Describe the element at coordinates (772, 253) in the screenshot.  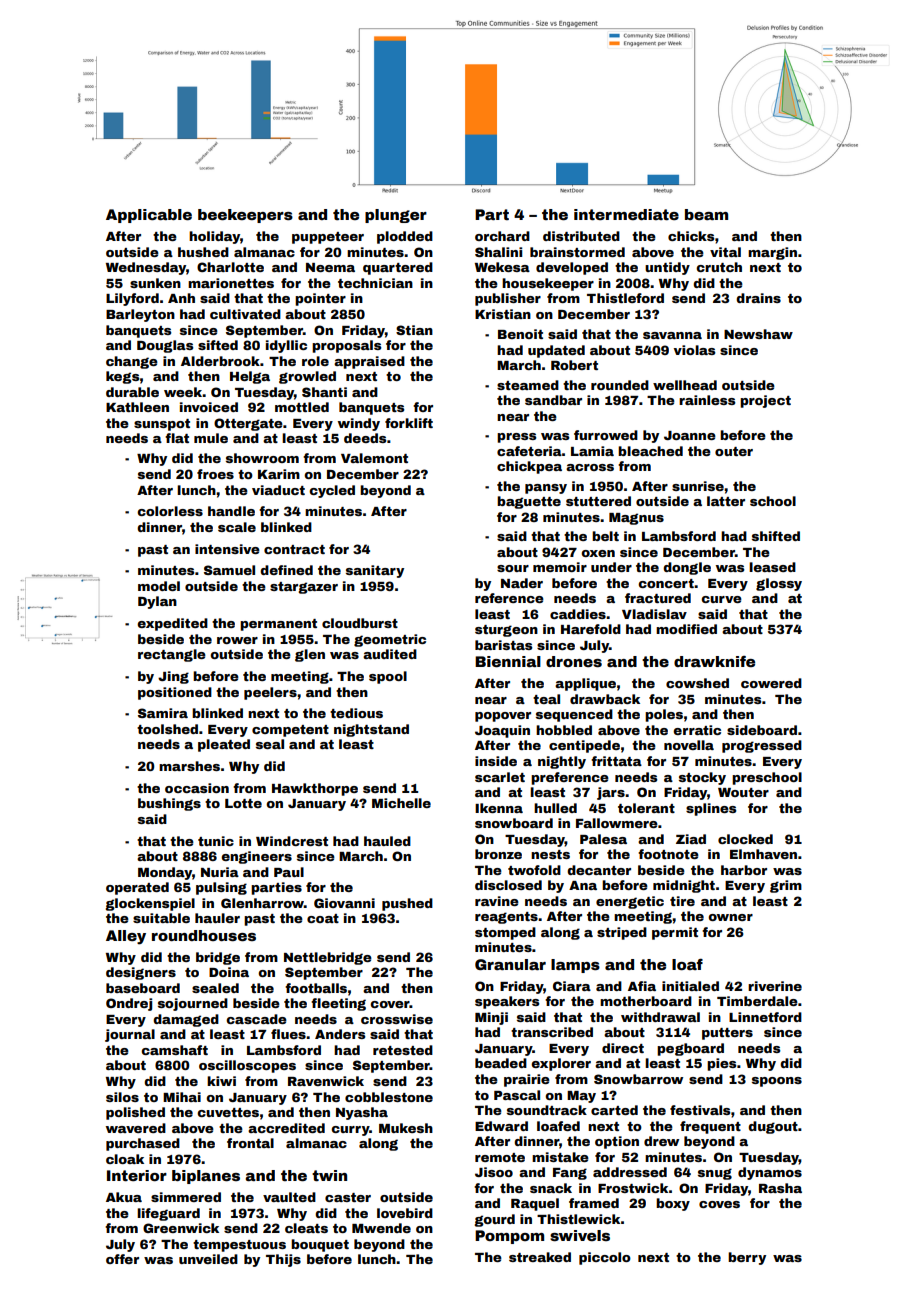
I see `margin` at that location.
